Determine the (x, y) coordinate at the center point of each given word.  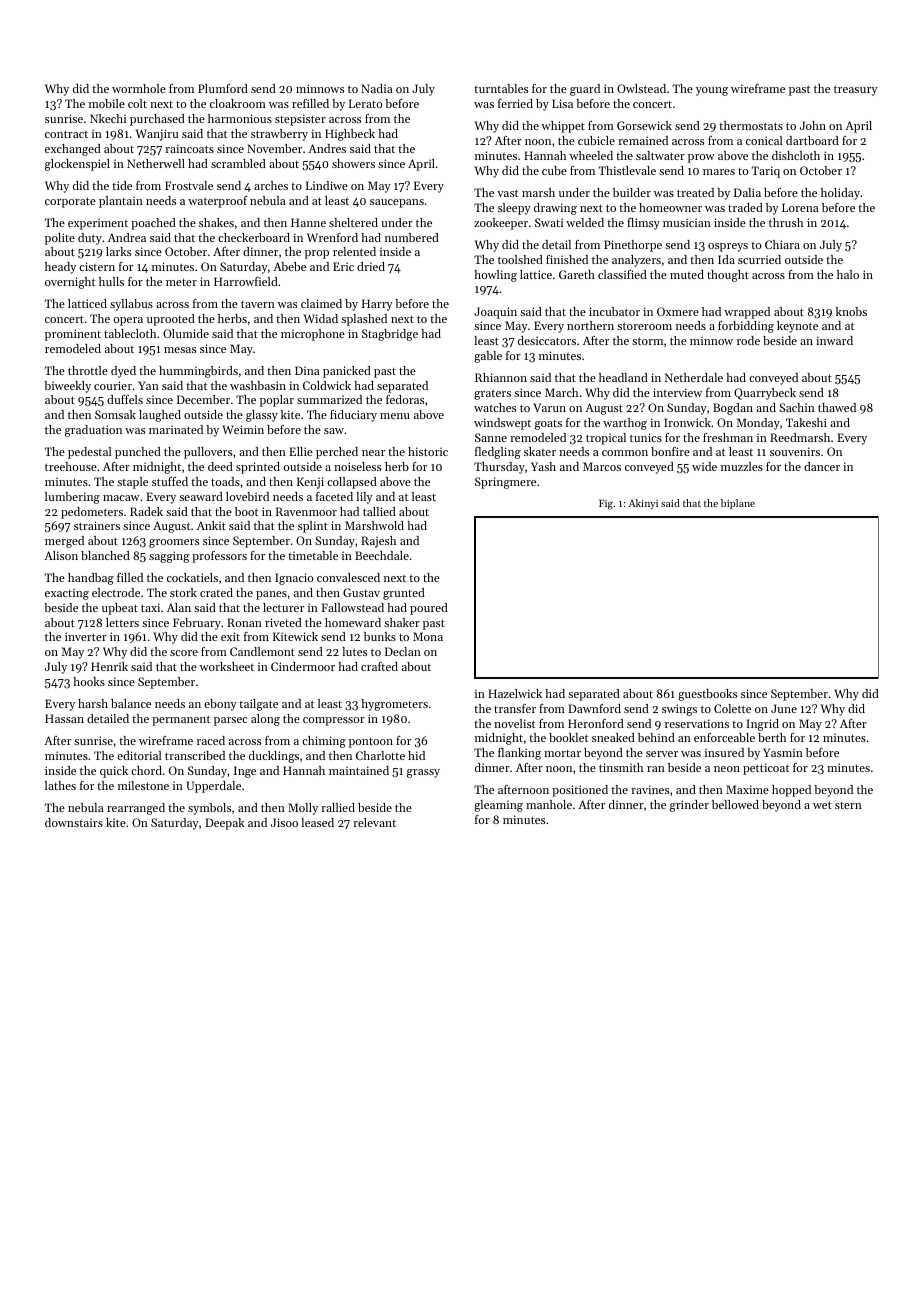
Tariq (766, 172)
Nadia (377, 88)
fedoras (405, 399)
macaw (121, 498)
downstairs (74, 822)
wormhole (139, 88)
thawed (837, 407)
